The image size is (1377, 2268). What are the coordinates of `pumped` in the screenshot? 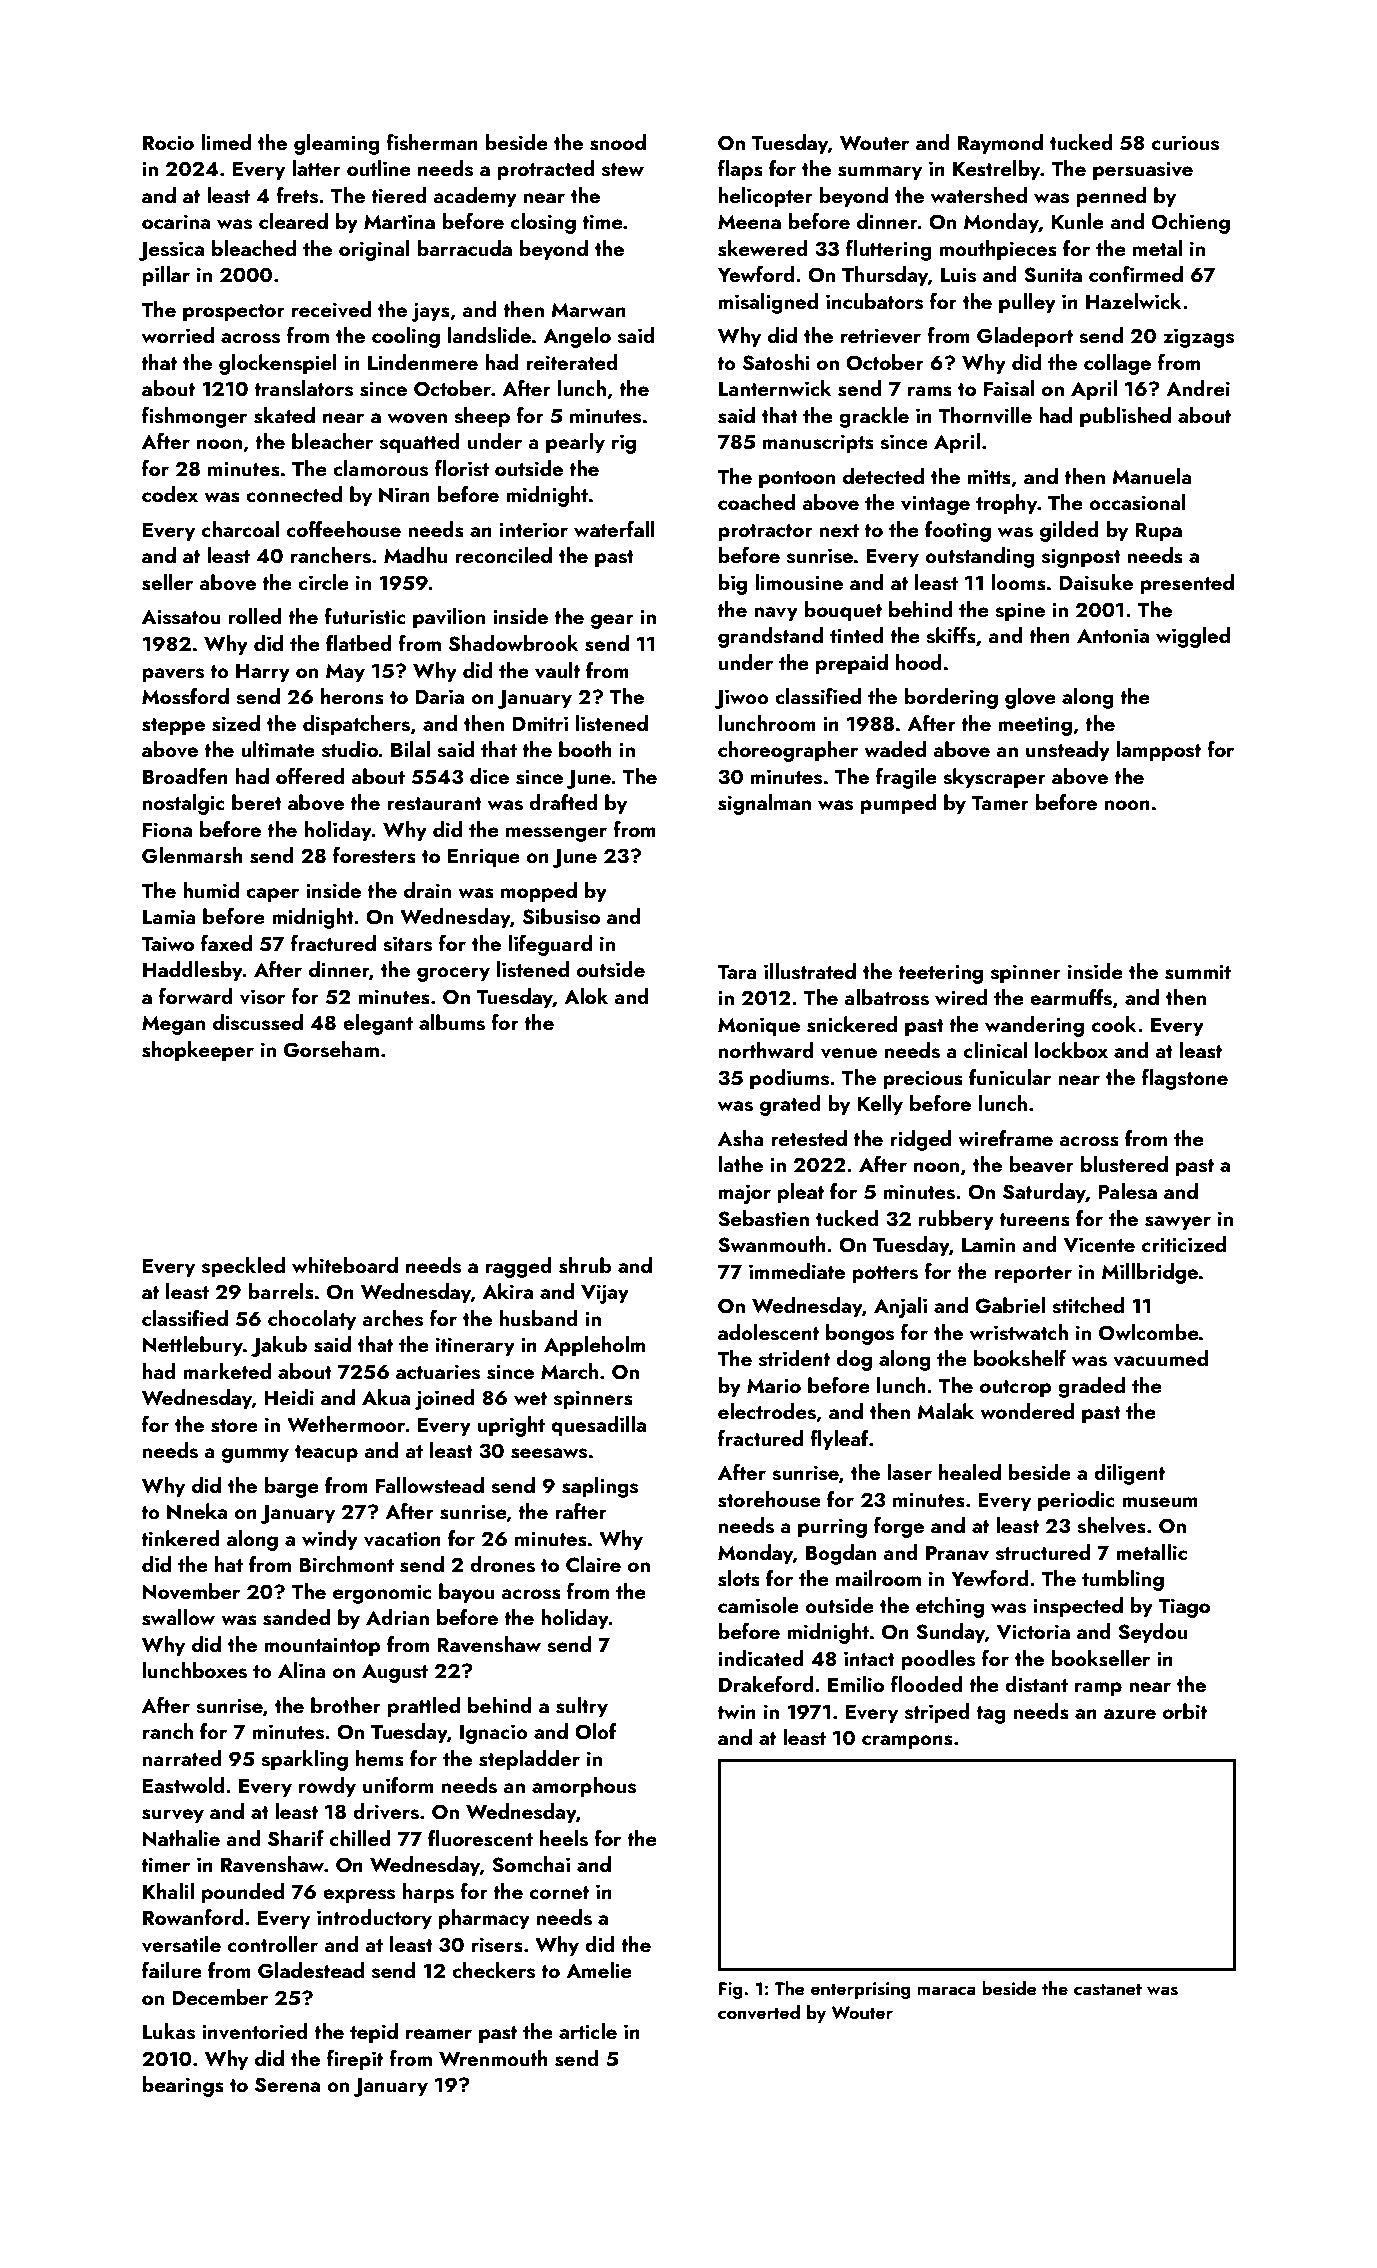 It's located at (898, 804).
